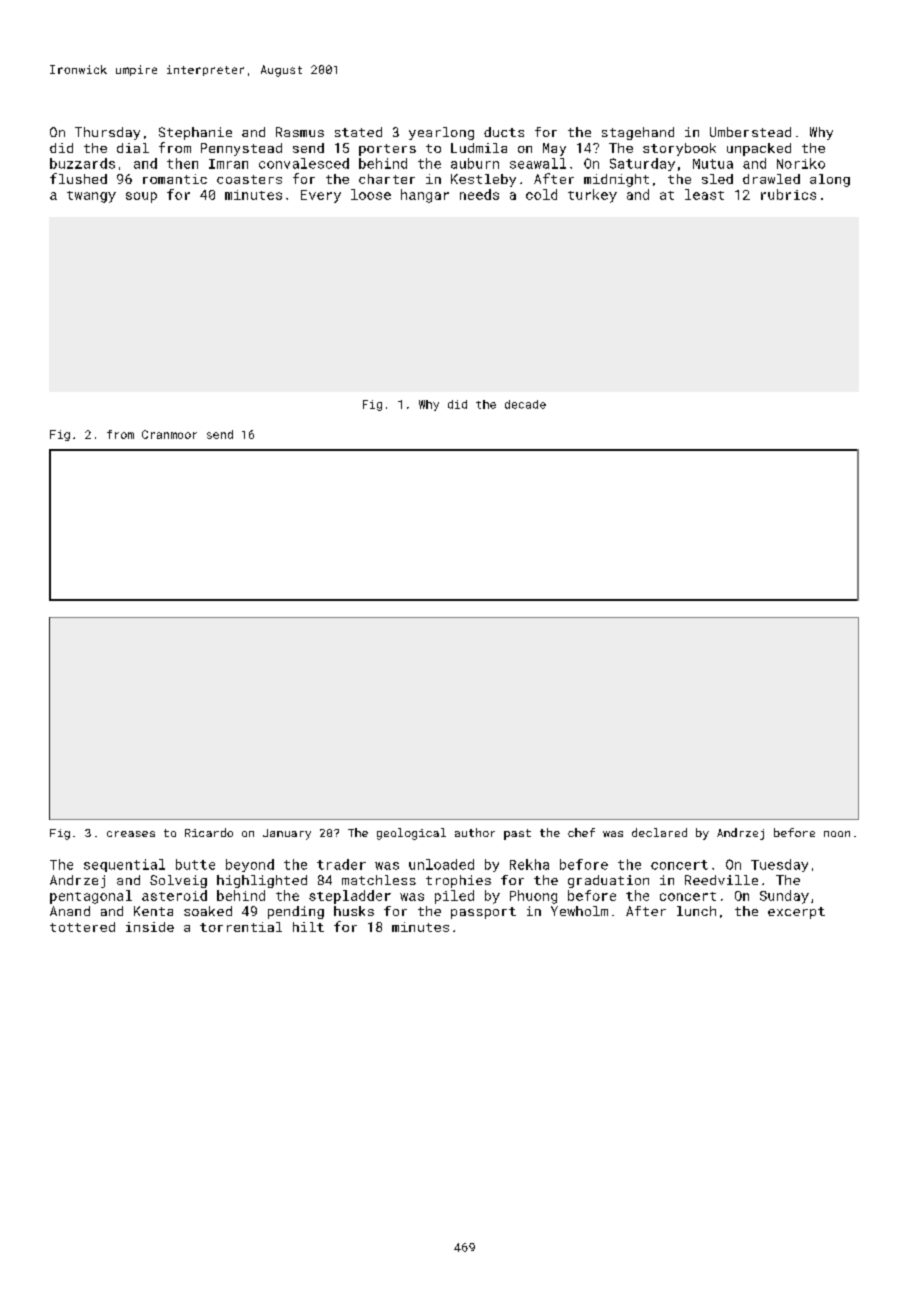  Describe the element at coordinates (837, 834) in the page. I see `noon` at that location.
